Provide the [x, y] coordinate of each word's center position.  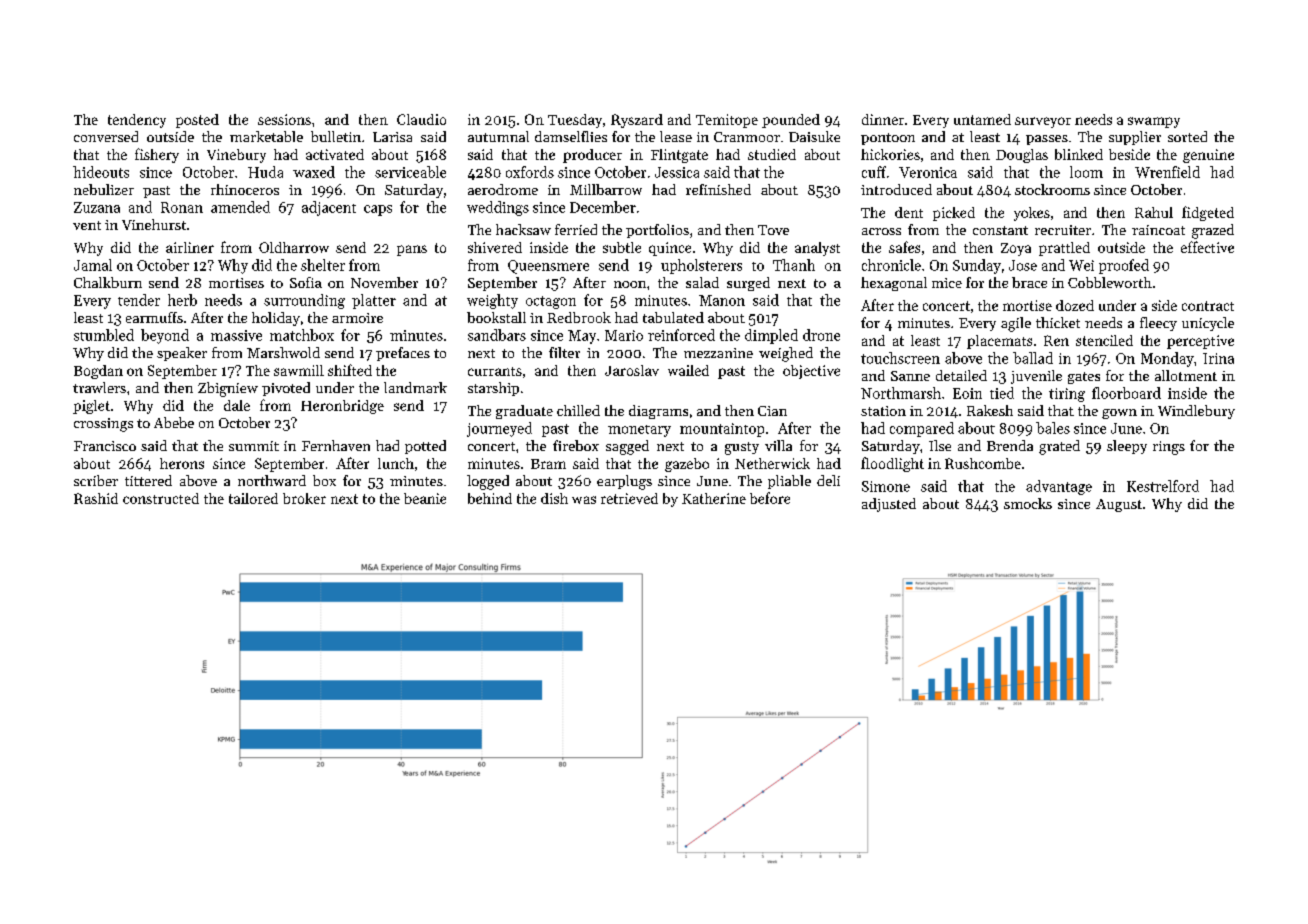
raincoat [1158, 230]
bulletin [336, 136]
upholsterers [701, 266]
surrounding [304, 301]
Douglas [1022, 156]
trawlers [99, 387]
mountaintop [722, 430]
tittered [148, 480]
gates [1084, 378]
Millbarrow [606, 189]
